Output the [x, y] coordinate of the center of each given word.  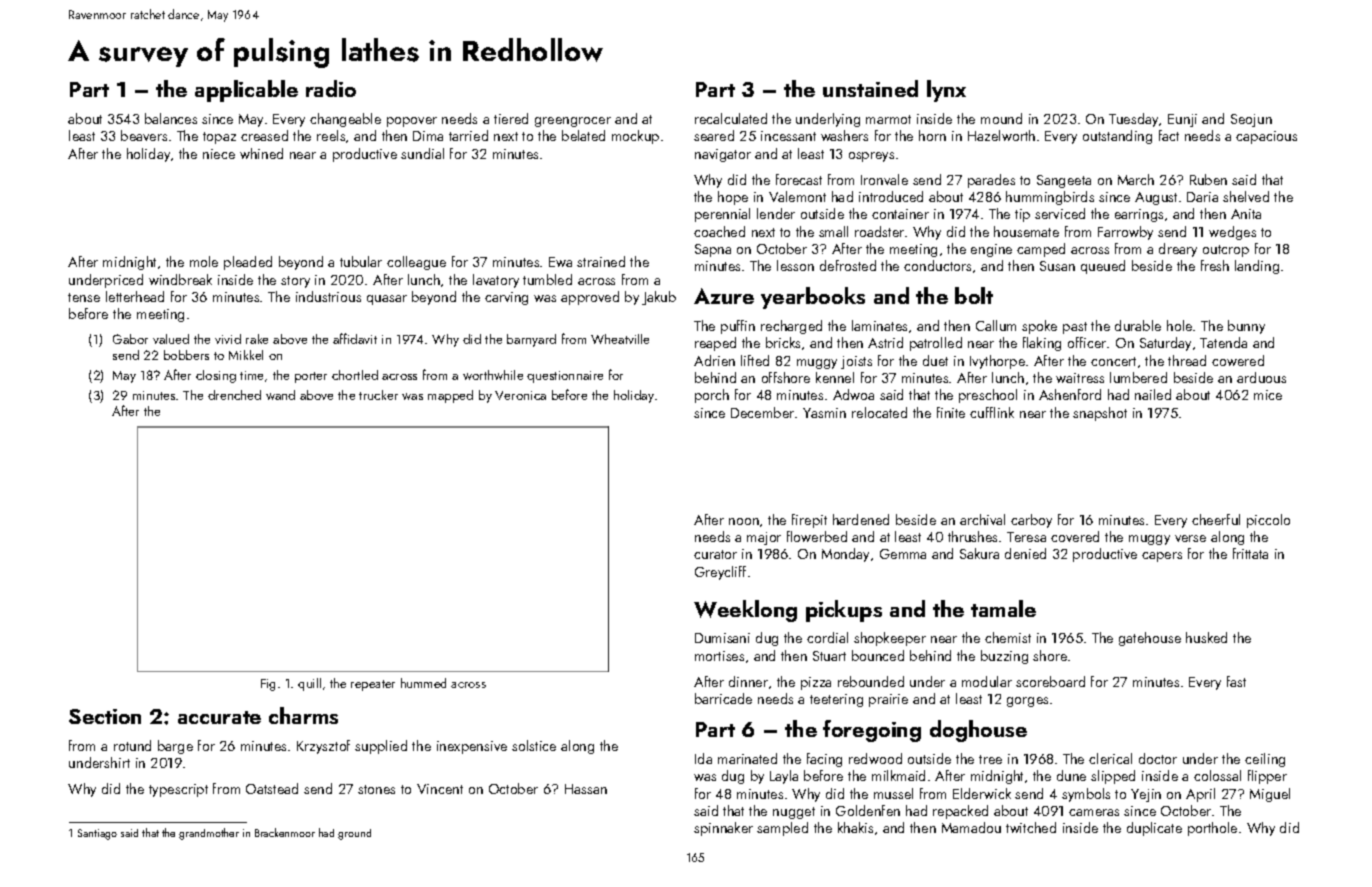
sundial [422, 153]
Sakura [979, 553]
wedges [1232, 233]
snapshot [1100, 414]
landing [1257, 267]
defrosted [848, 265]
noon [744, 521]
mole [204, 261]
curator [715, 554]
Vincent [440, 789]
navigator [723, 155]
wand [280, 395]
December [762, 412]
